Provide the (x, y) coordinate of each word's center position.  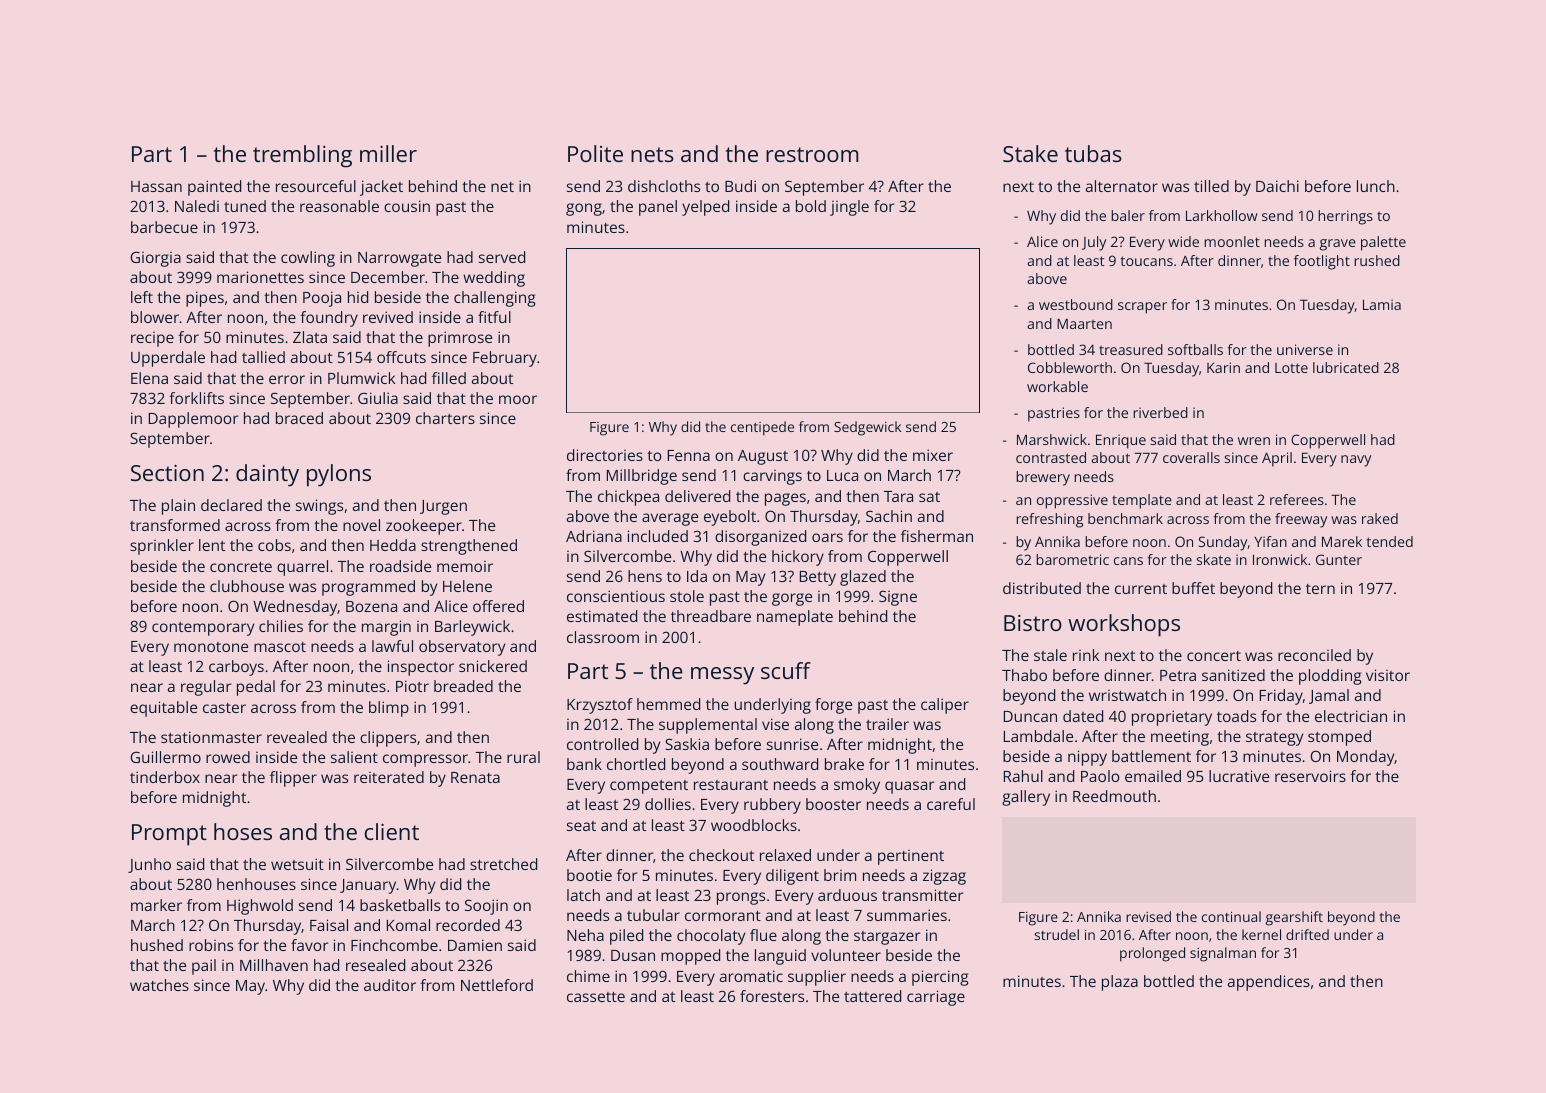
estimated (602, 616)
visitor (1388, 675)
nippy (1087, 758)
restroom (812, 154)
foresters (772, 996)
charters (445, 418)
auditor (390, 985)
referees (1297, 499)
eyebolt (730, 518)
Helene (467, 586)
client (392, 831)
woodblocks (754, 825)
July (1094, 243)
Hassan (156, 186)
